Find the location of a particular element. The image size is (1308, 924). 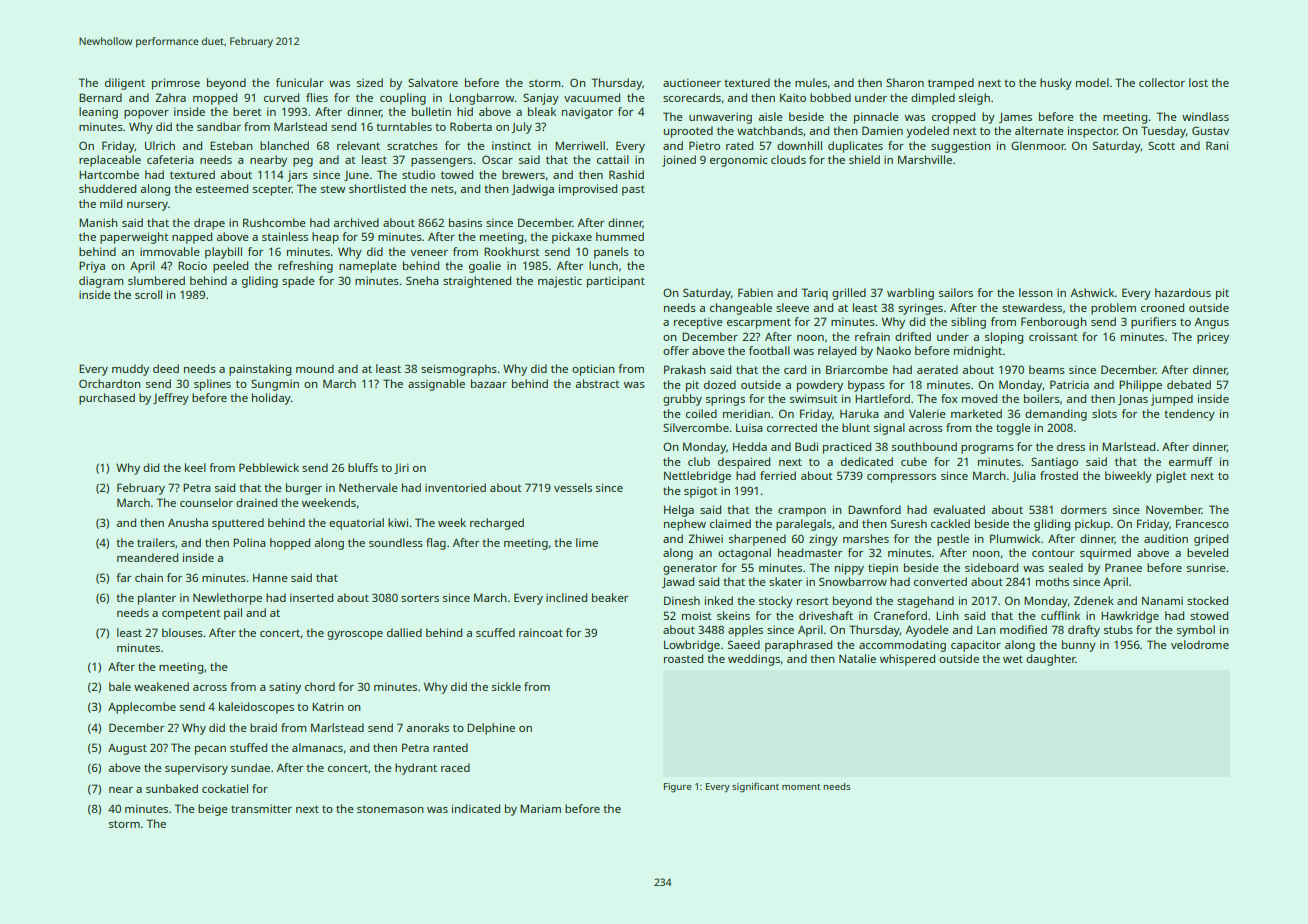

purifiers is located at coordinates (1153, 323).
